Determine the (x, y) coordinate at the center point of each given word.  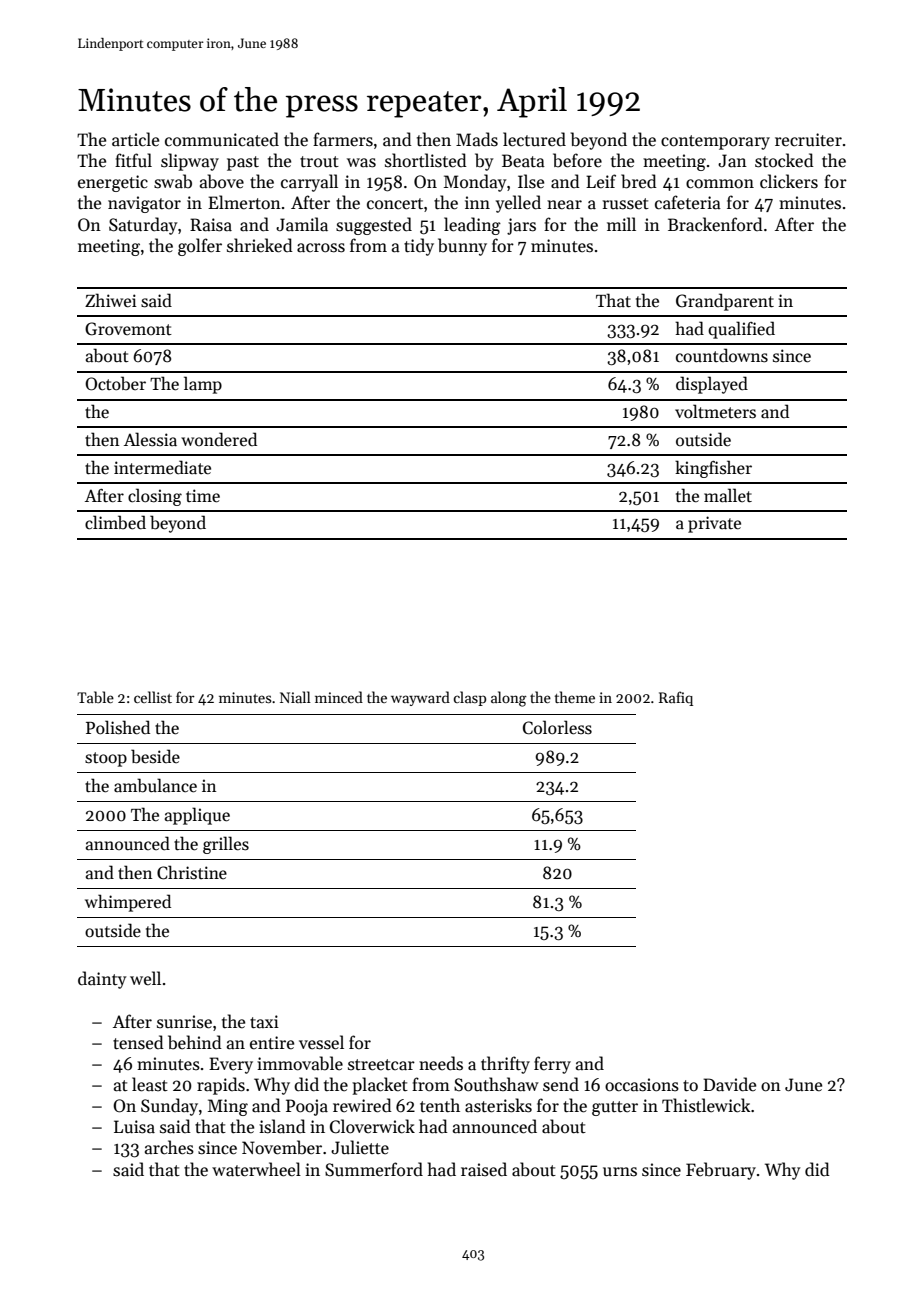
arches (169, 1147)
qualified (741, 330)
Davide (729, 1084)
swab (173, 181)
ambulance (155, 785)
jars (521, 226)
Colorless (557, 727)
